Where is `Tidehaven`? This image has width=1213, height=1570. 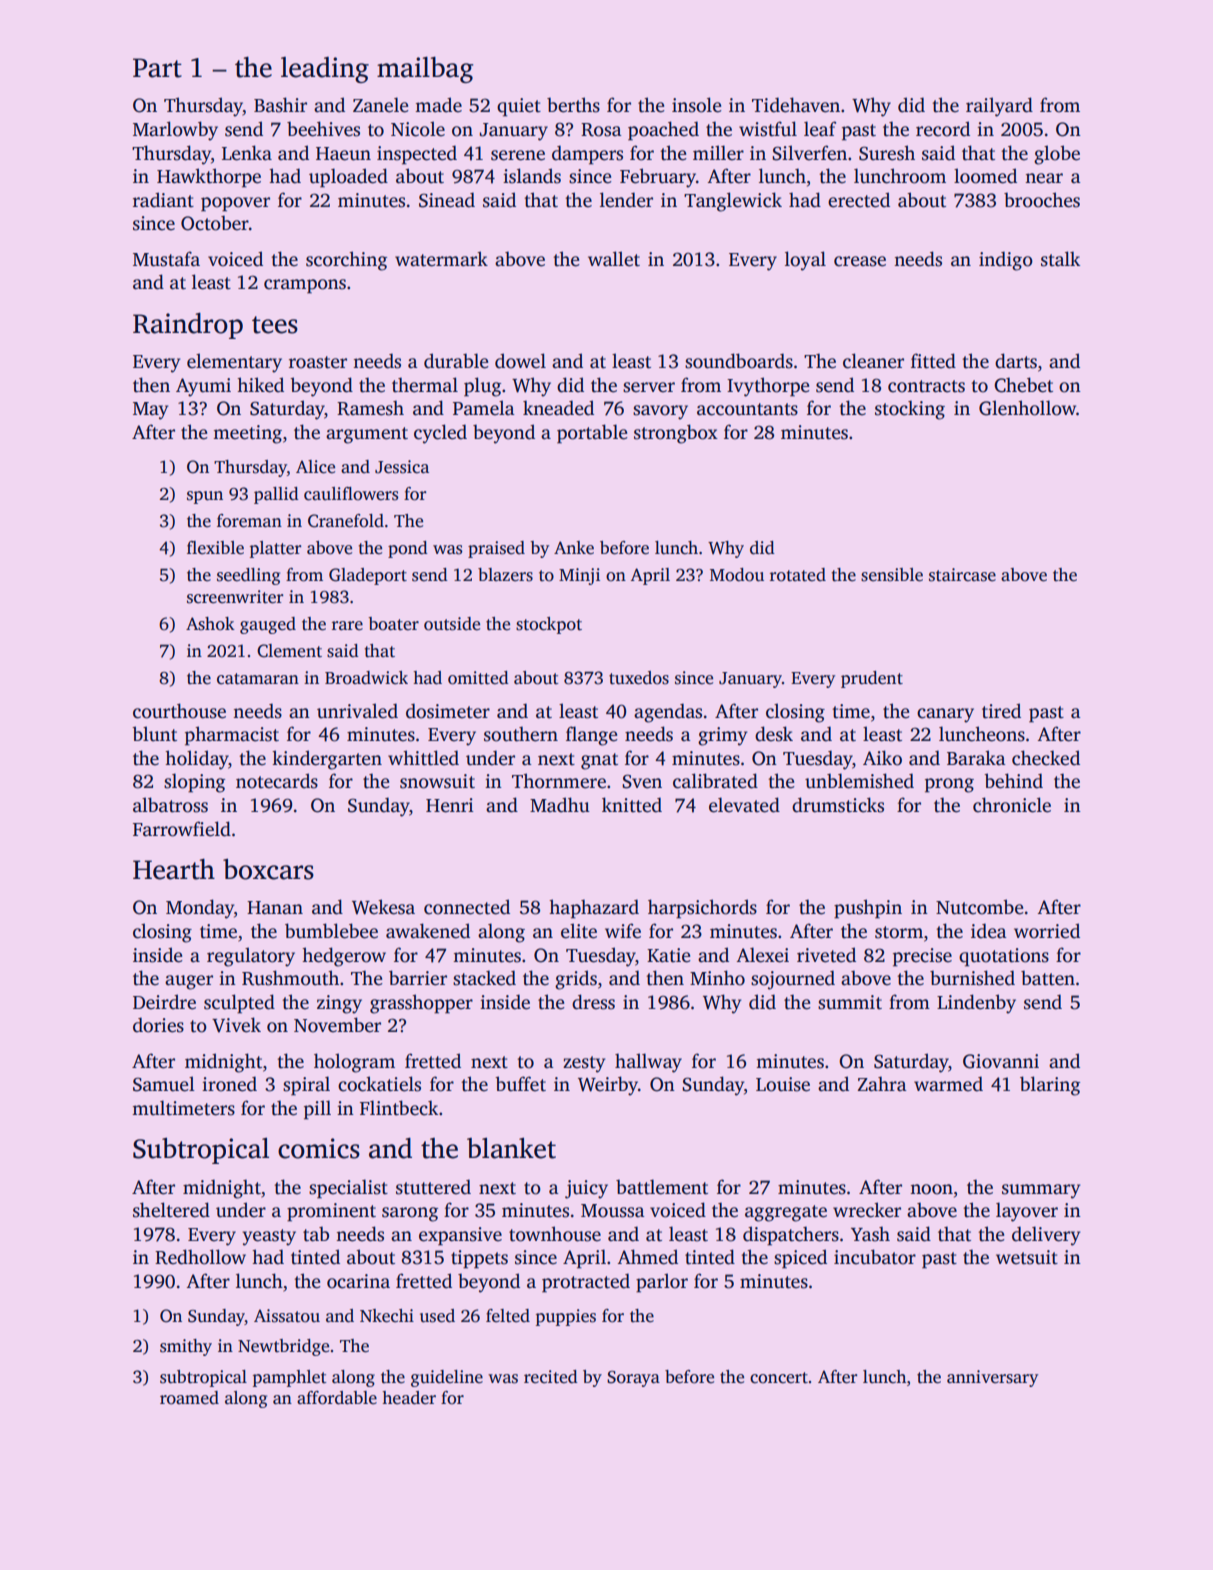
Tidehaven is located at coordinates (796, 105).
